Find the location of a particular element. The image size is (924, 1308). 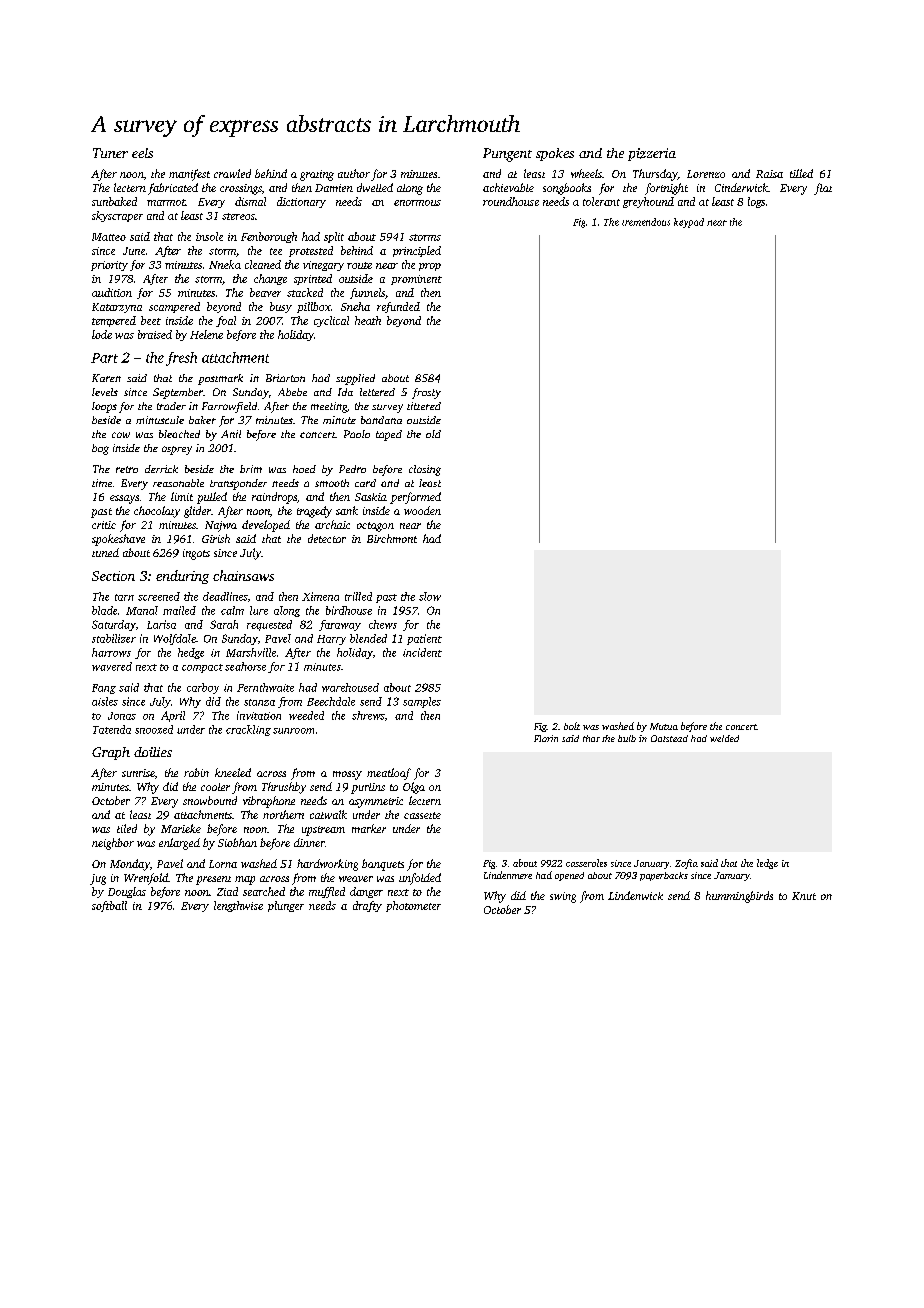

Karen is located at coordinates (106, 378).
